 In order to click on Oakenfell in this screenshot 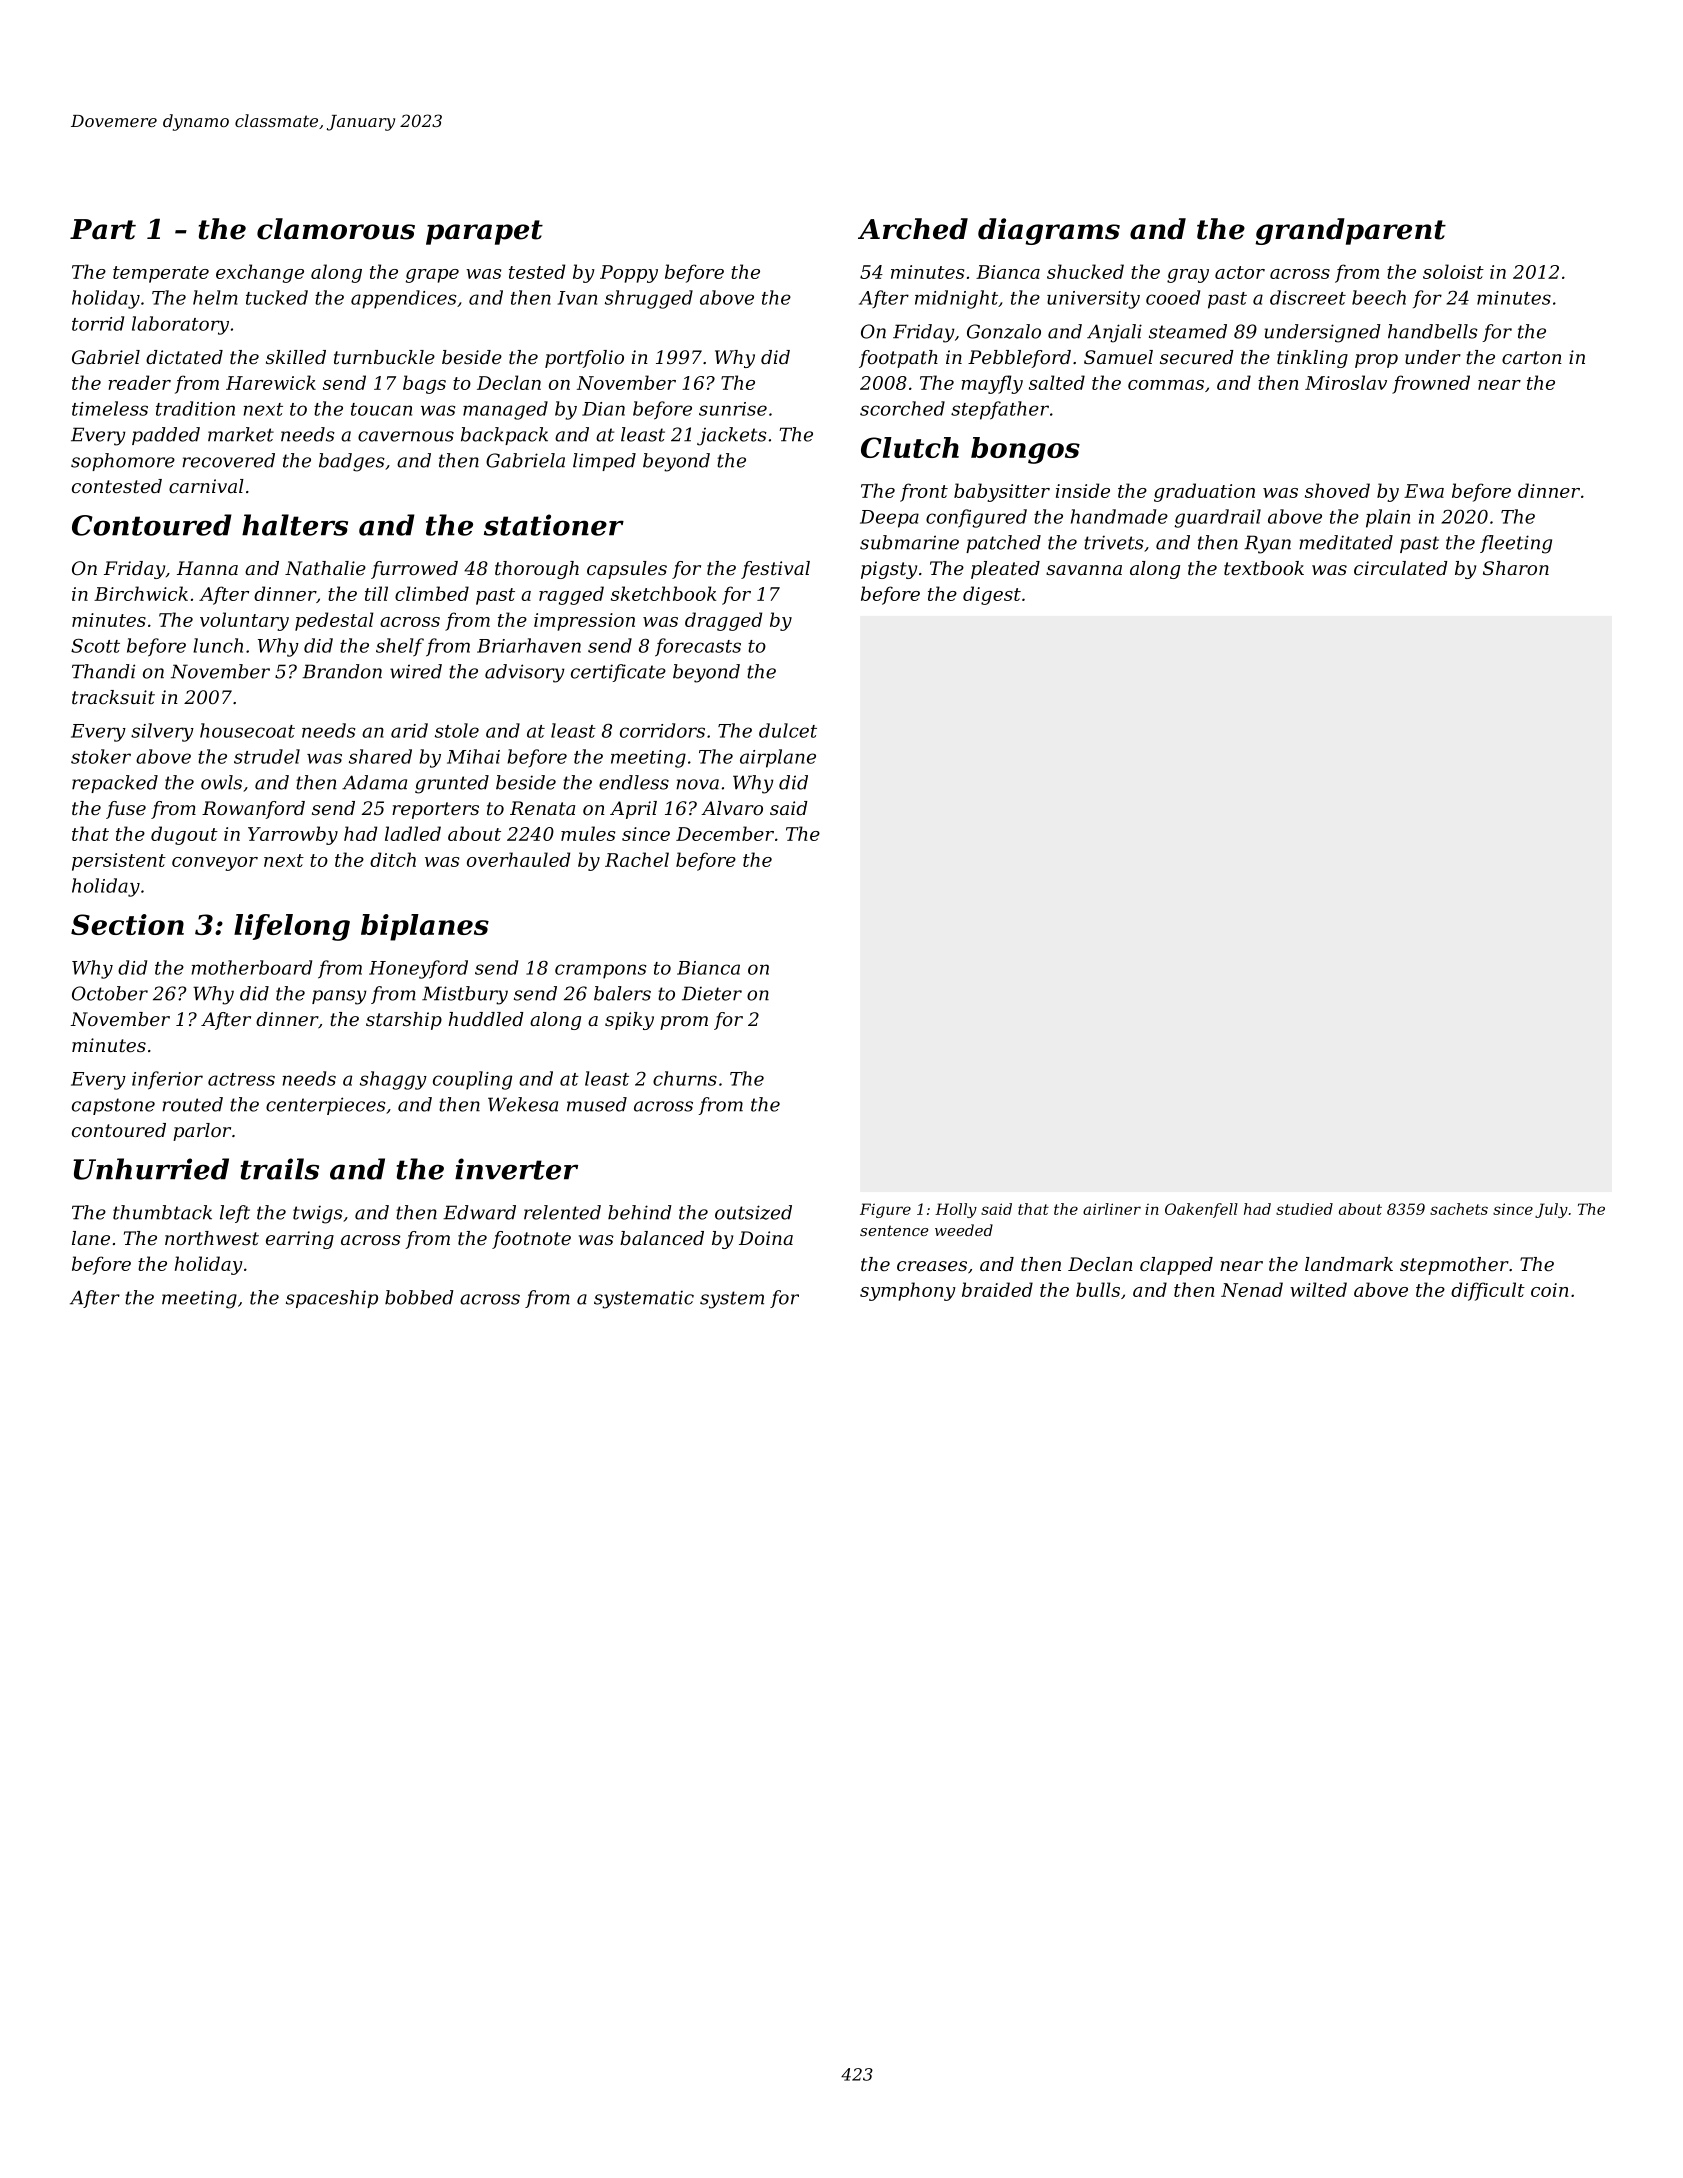, I will do `click(1201, 1210)`.
